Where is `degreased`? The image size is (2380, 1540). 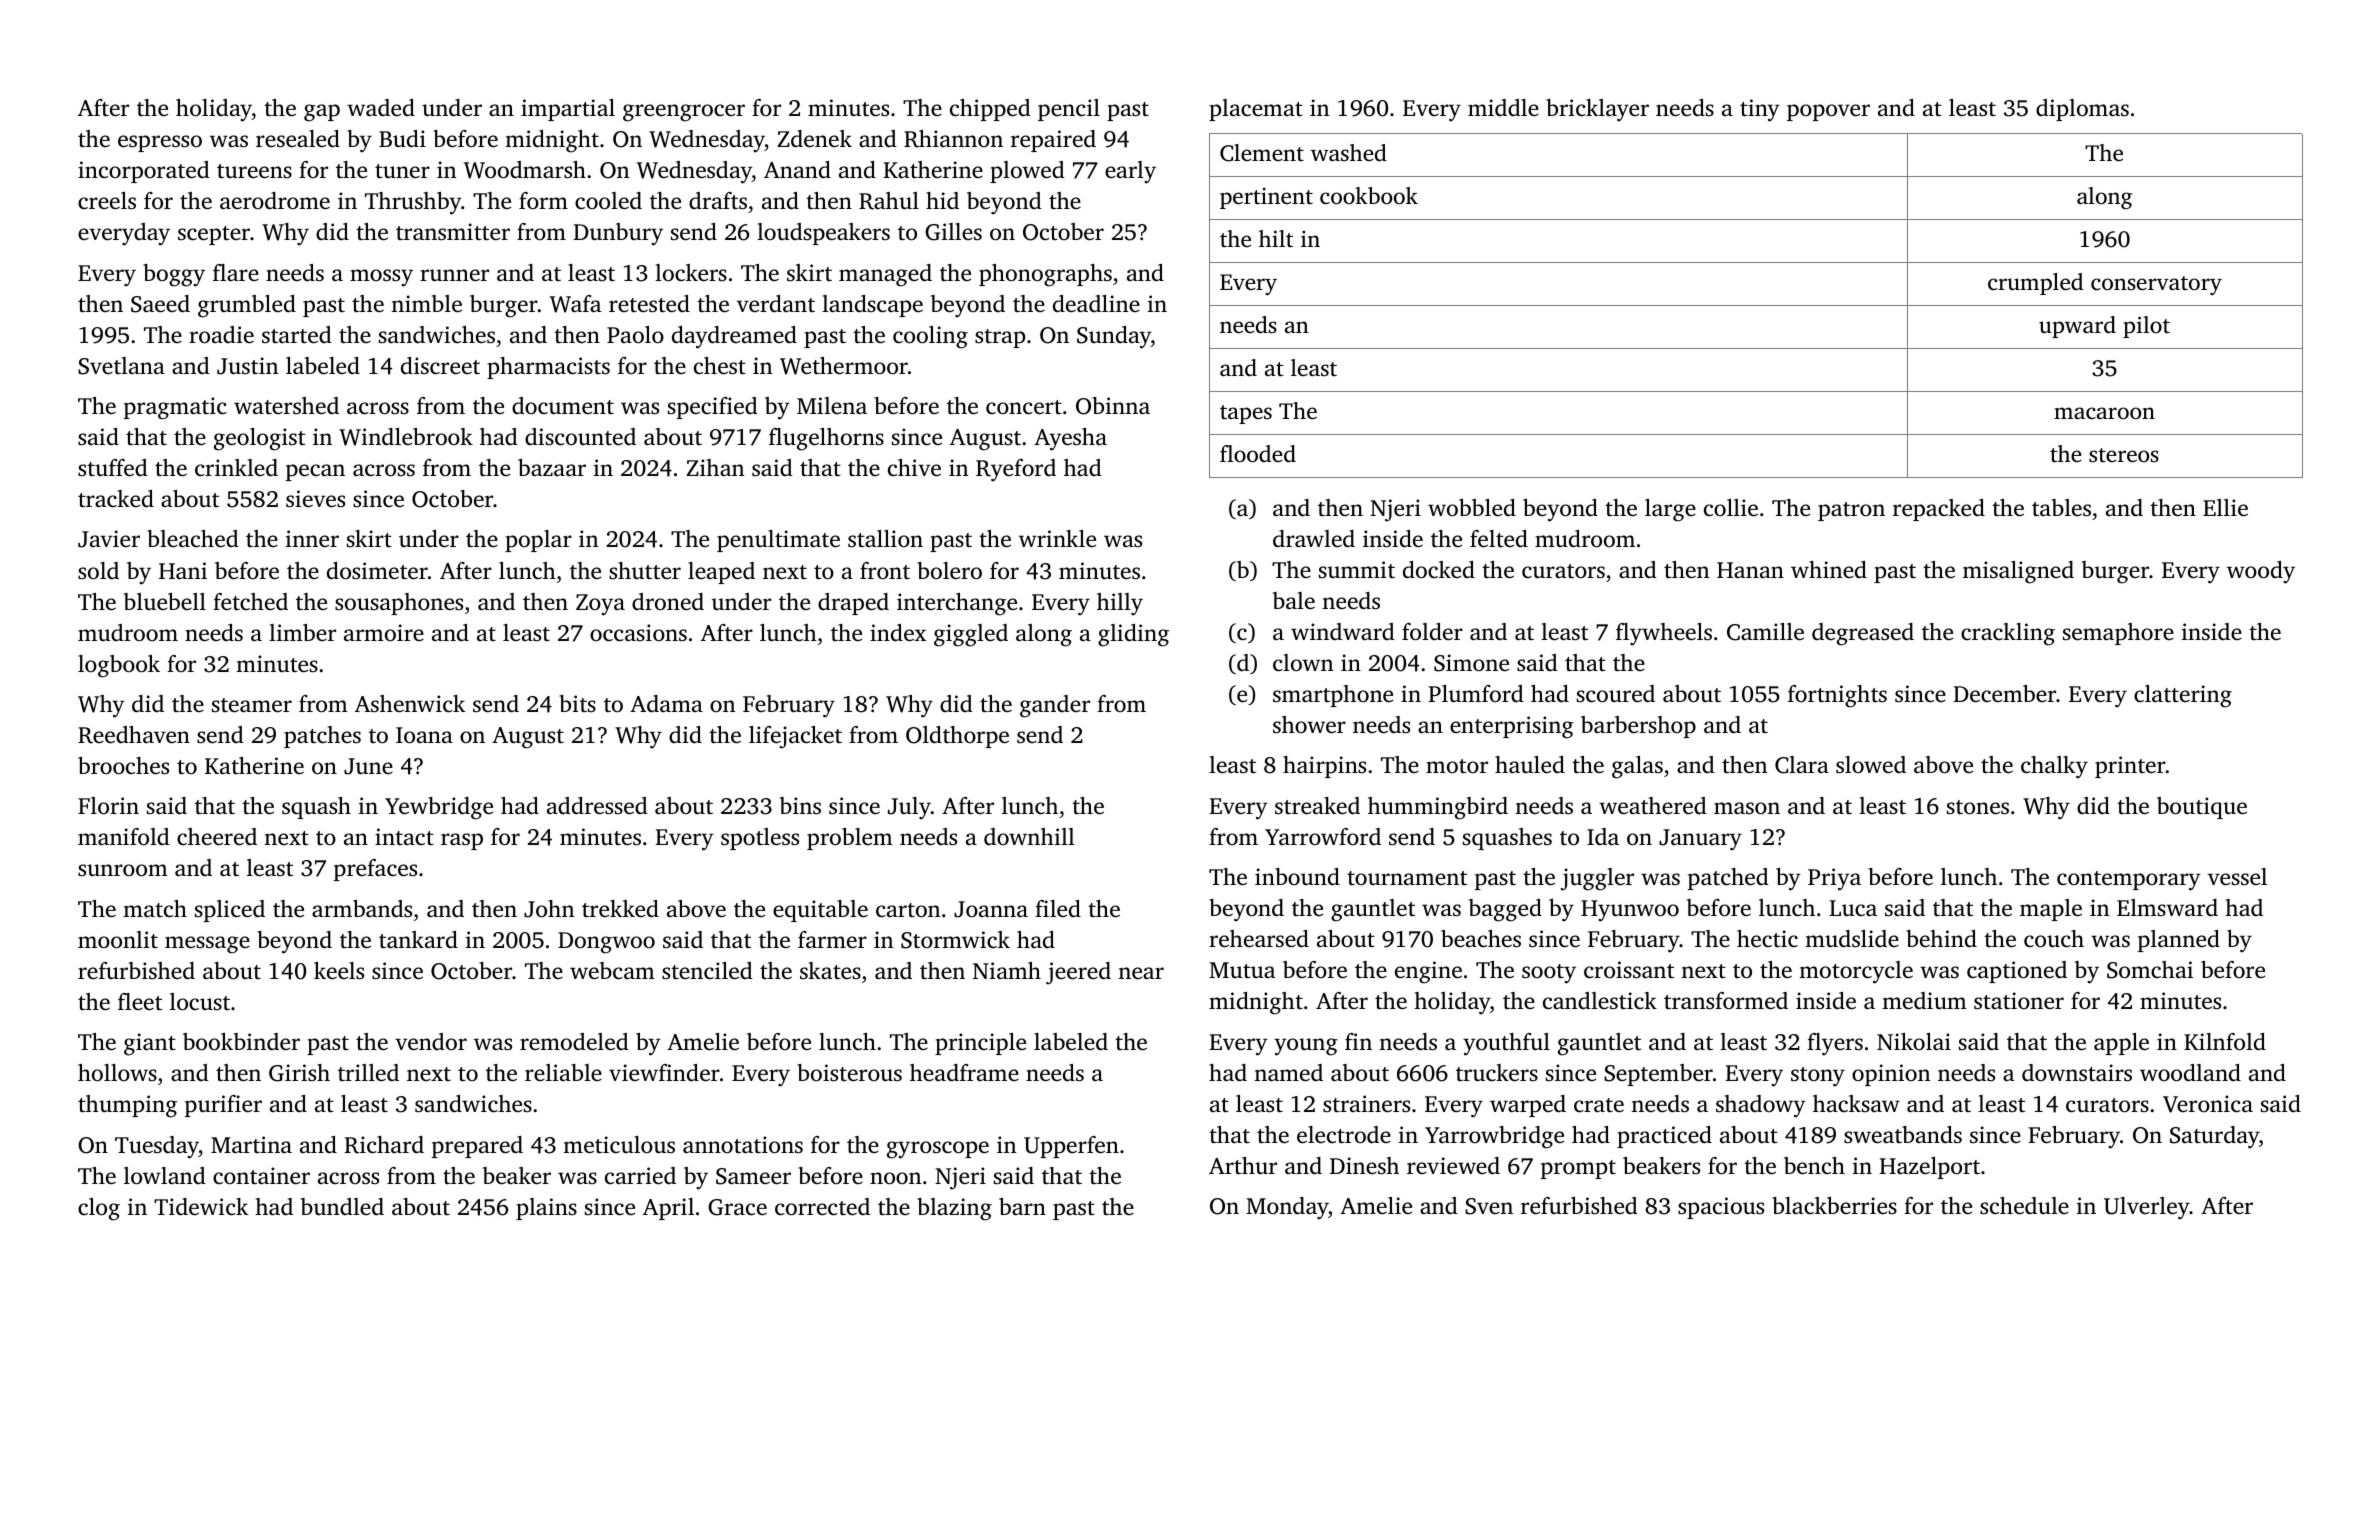
degreased is located at coordinates (1863, 634).
